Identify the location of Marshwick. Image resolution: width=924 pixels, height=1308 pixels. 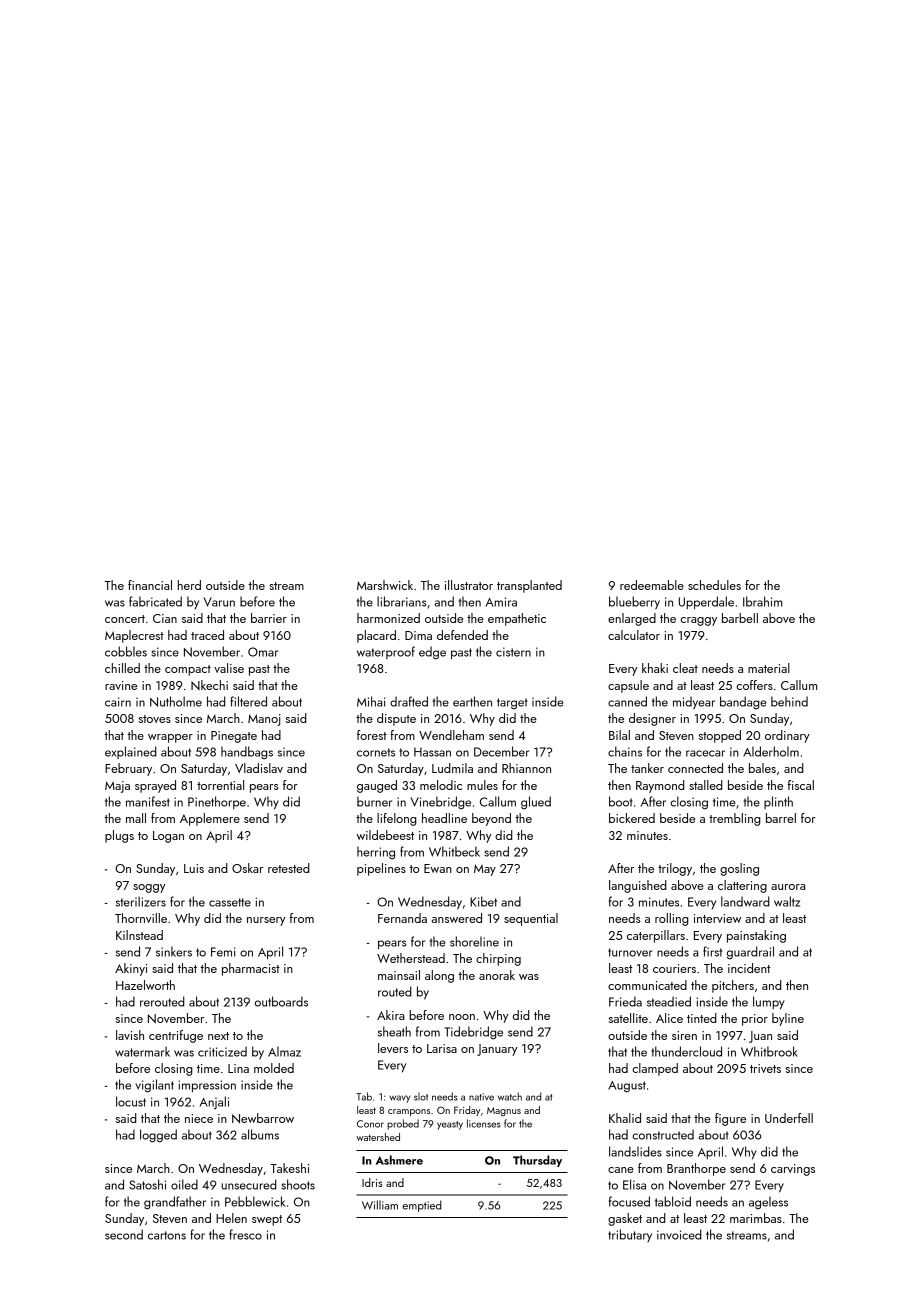
(385, 585).
